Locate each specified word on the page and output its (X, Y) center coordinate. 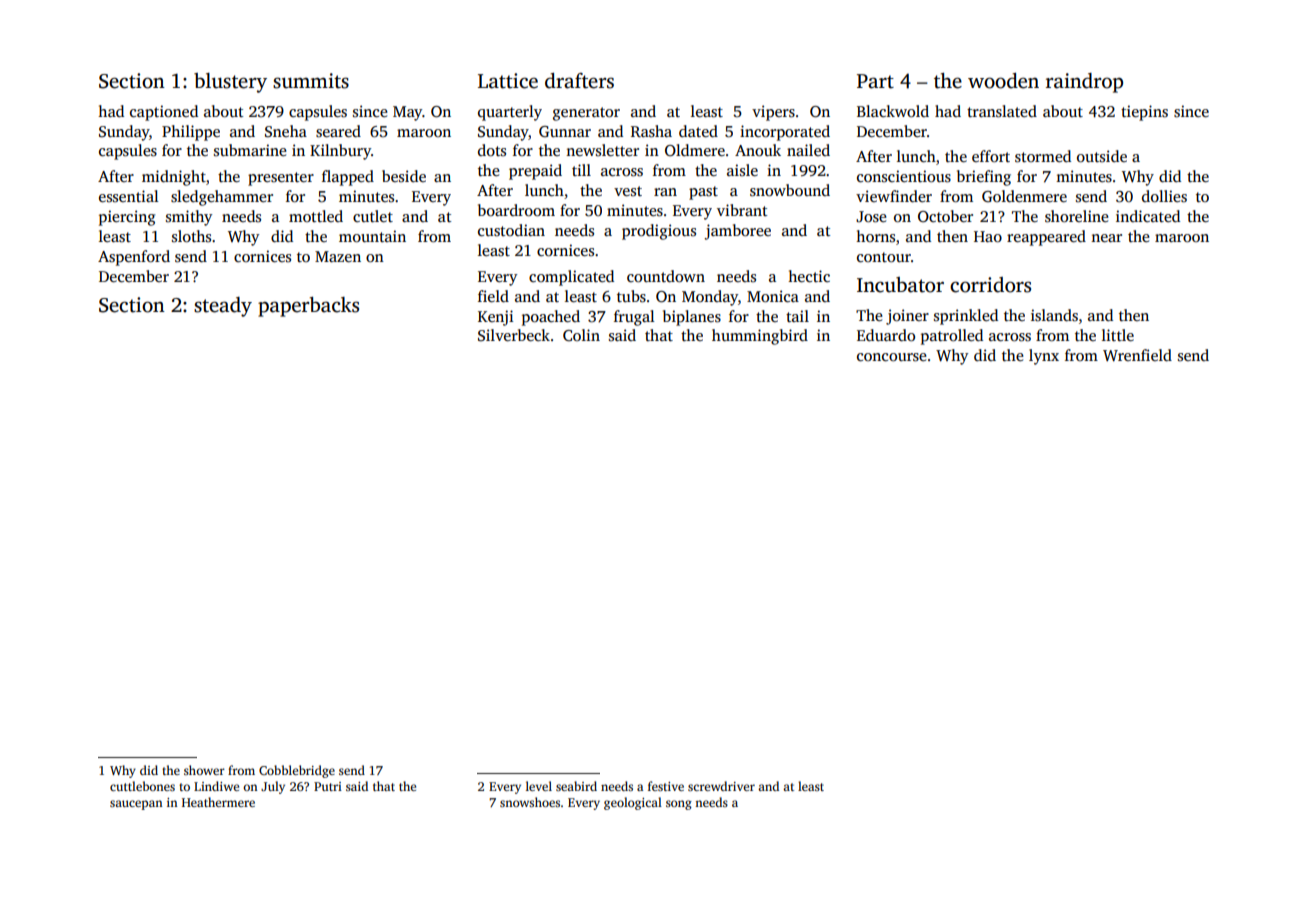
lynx (1044, 357)
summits (311, 81)
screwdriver (721, 786)
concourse (892, 357)
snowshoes (530, 802)
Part (875, 81)
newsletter (602, 150)
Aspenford (134, 258)
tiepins (1144, 113)
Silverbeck (514, 335)
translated (1002, 111)
